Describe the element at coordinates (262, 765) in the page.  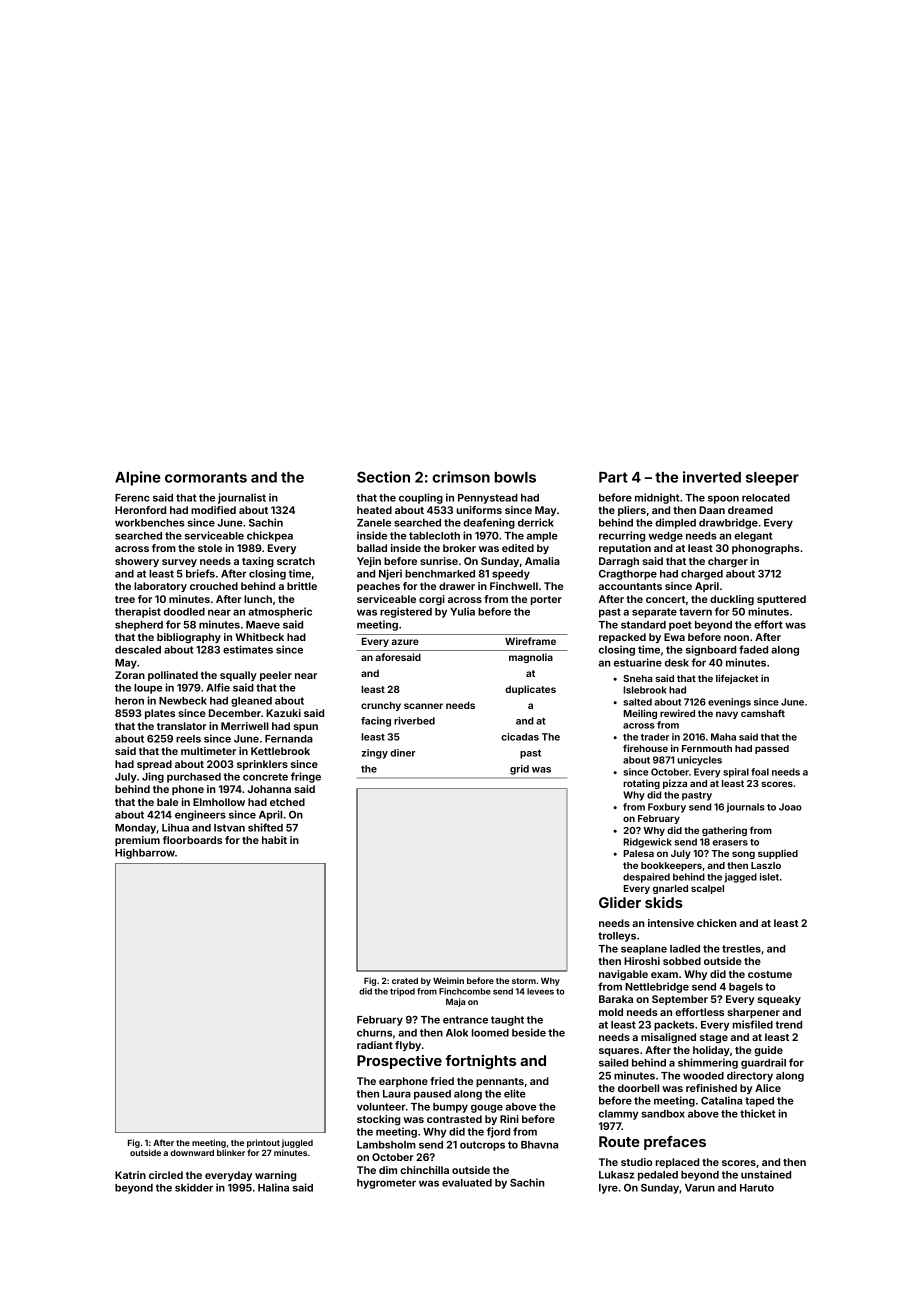
I see `sprinklers` at that location.
